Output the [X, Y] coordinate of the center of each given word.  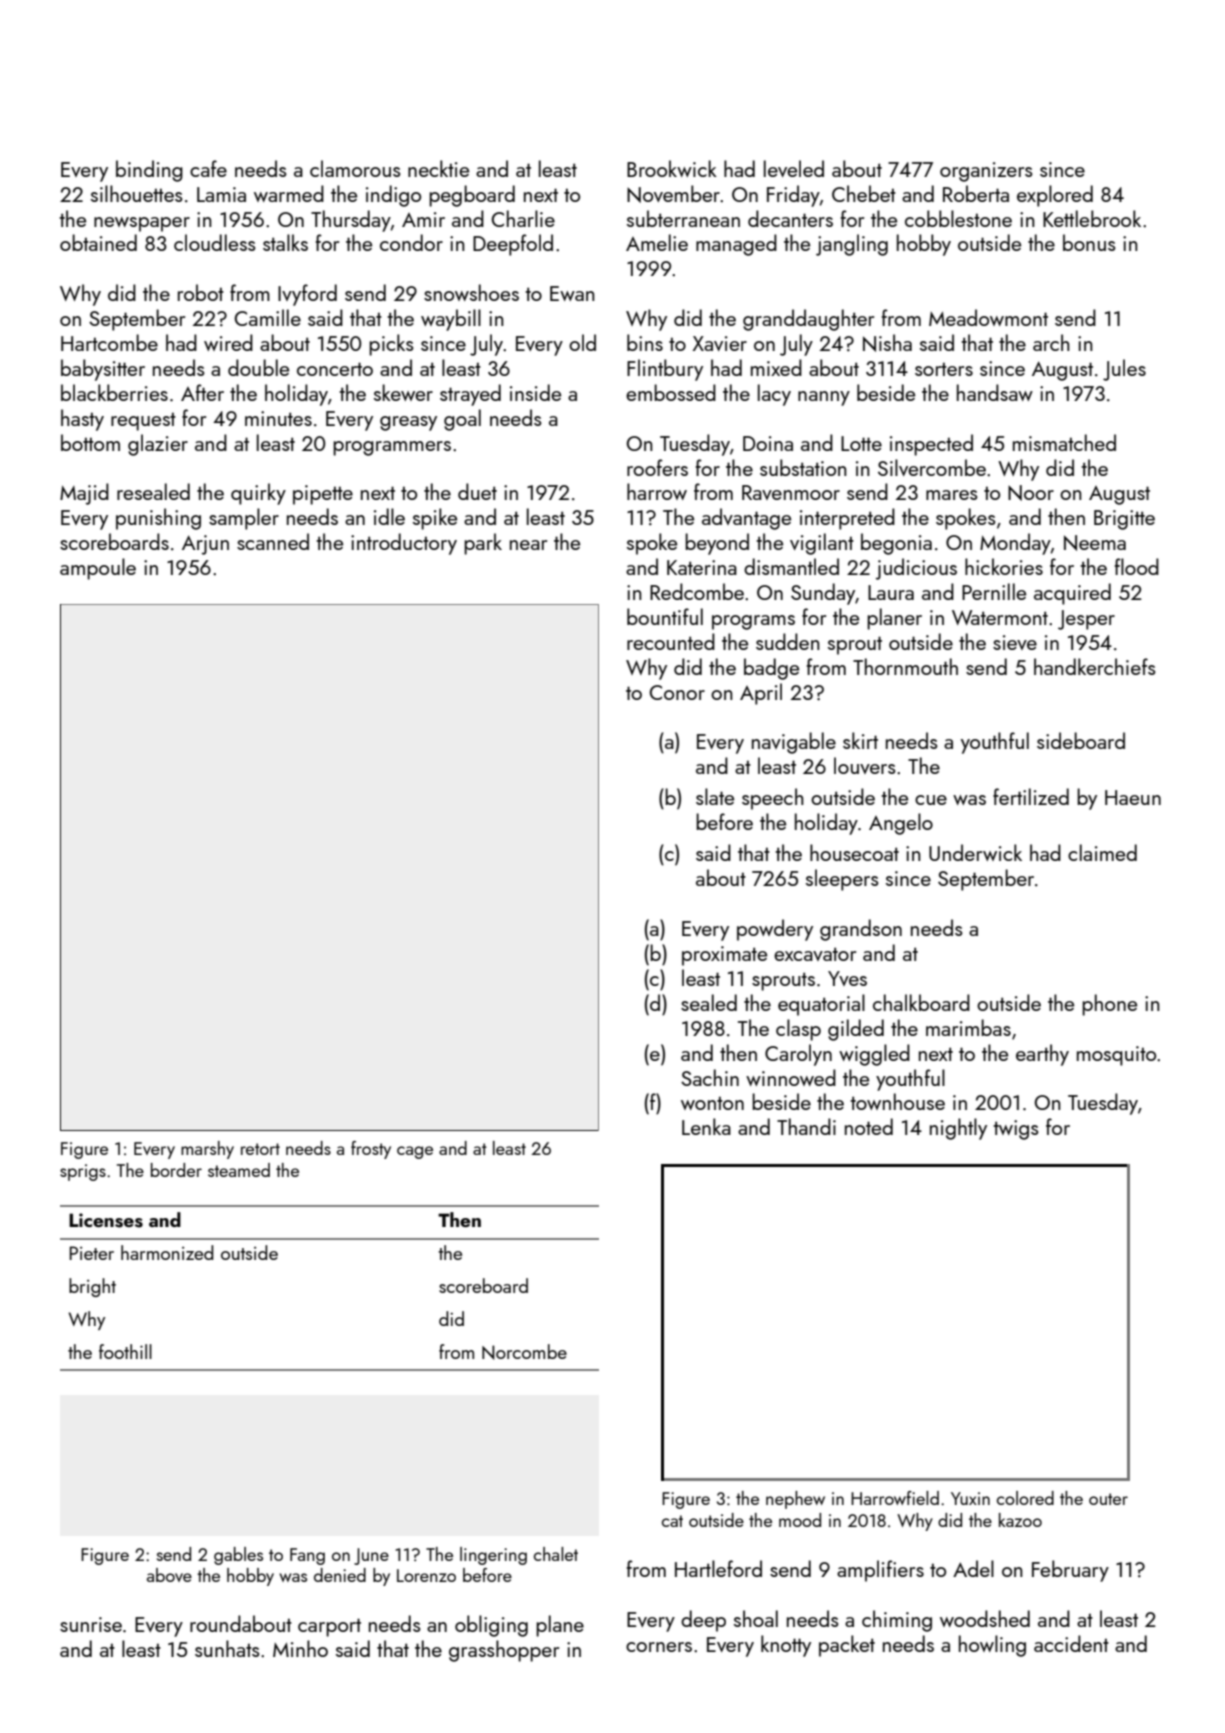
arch [1051, 342]
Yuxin [970, 1498]
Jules [1124, 370]
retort [260, 1149]
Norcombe [524, 1352]
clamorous [355, 168]
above [169, 1575]
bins [645, 342]
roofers [657, 467]
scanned [273, 541]
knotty [786, 1646]
